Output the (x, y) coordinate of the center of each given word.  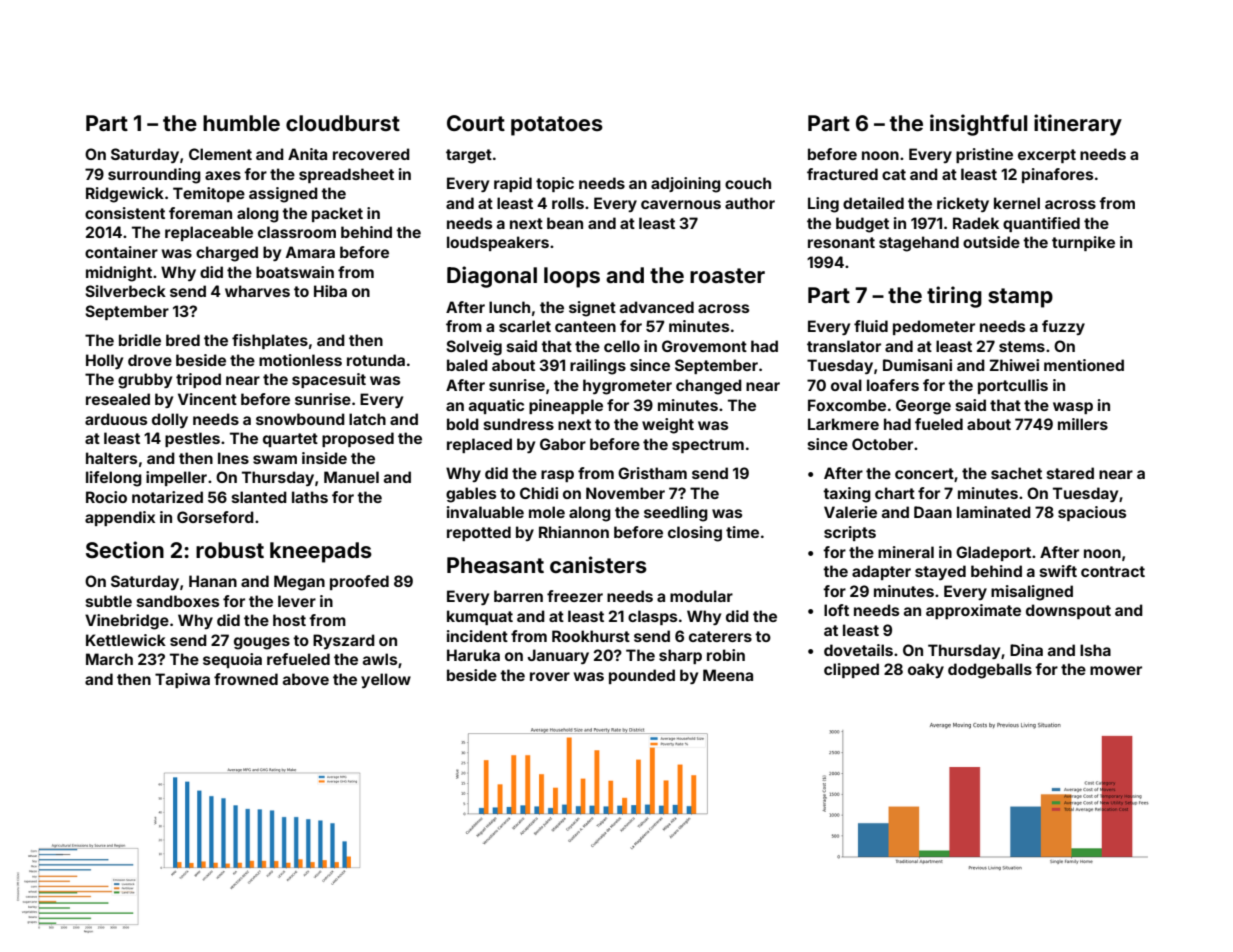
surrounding (154, 176)
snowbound (300, 419)
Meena (728, 675)
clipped (851, 670)
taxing (847, 495)
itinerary (1078, 125)
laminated (994, 512)
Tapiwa (182, 680)
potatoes (557, 126)
